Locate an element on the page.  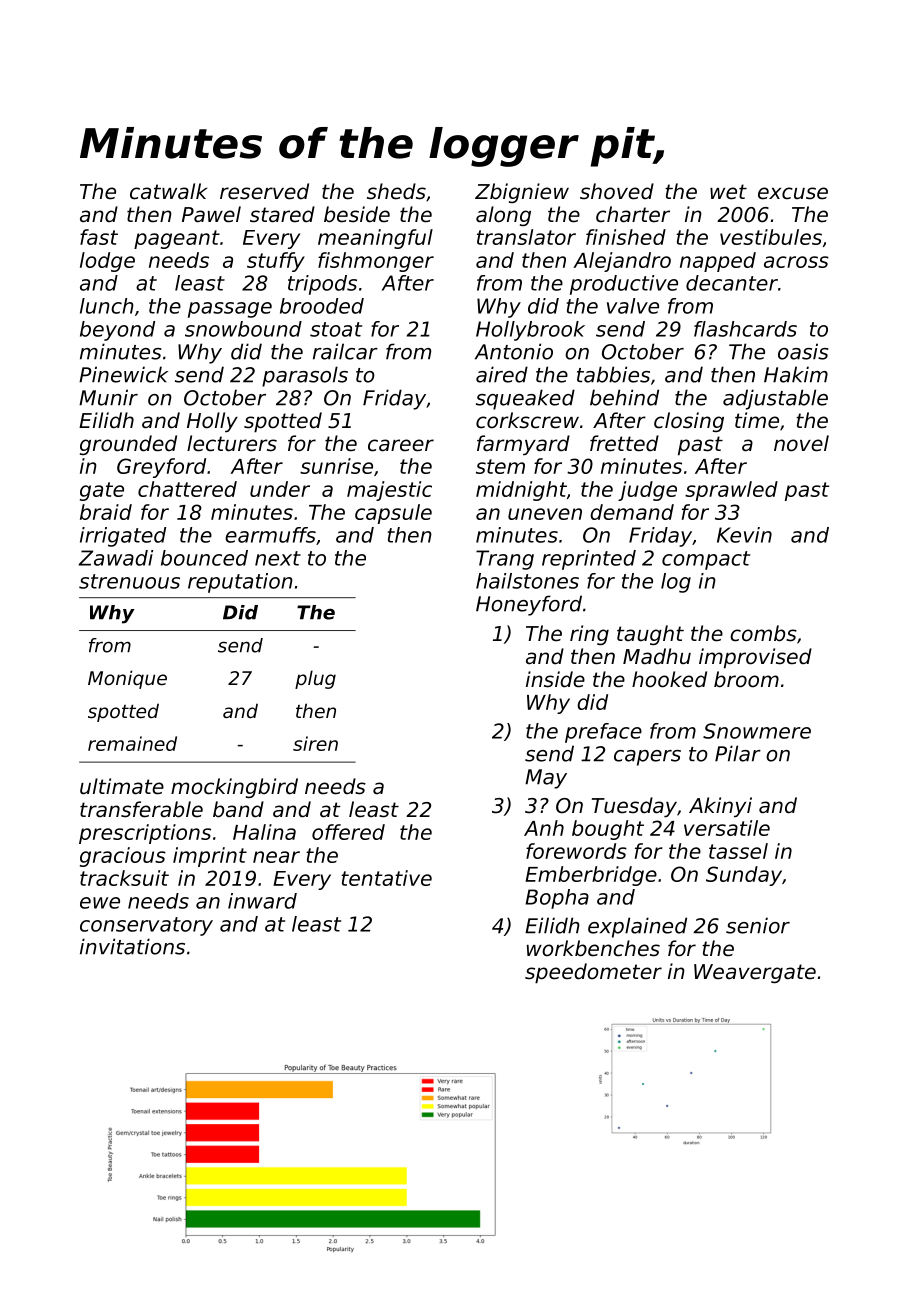
offered is located at coordinates (348, 832).
